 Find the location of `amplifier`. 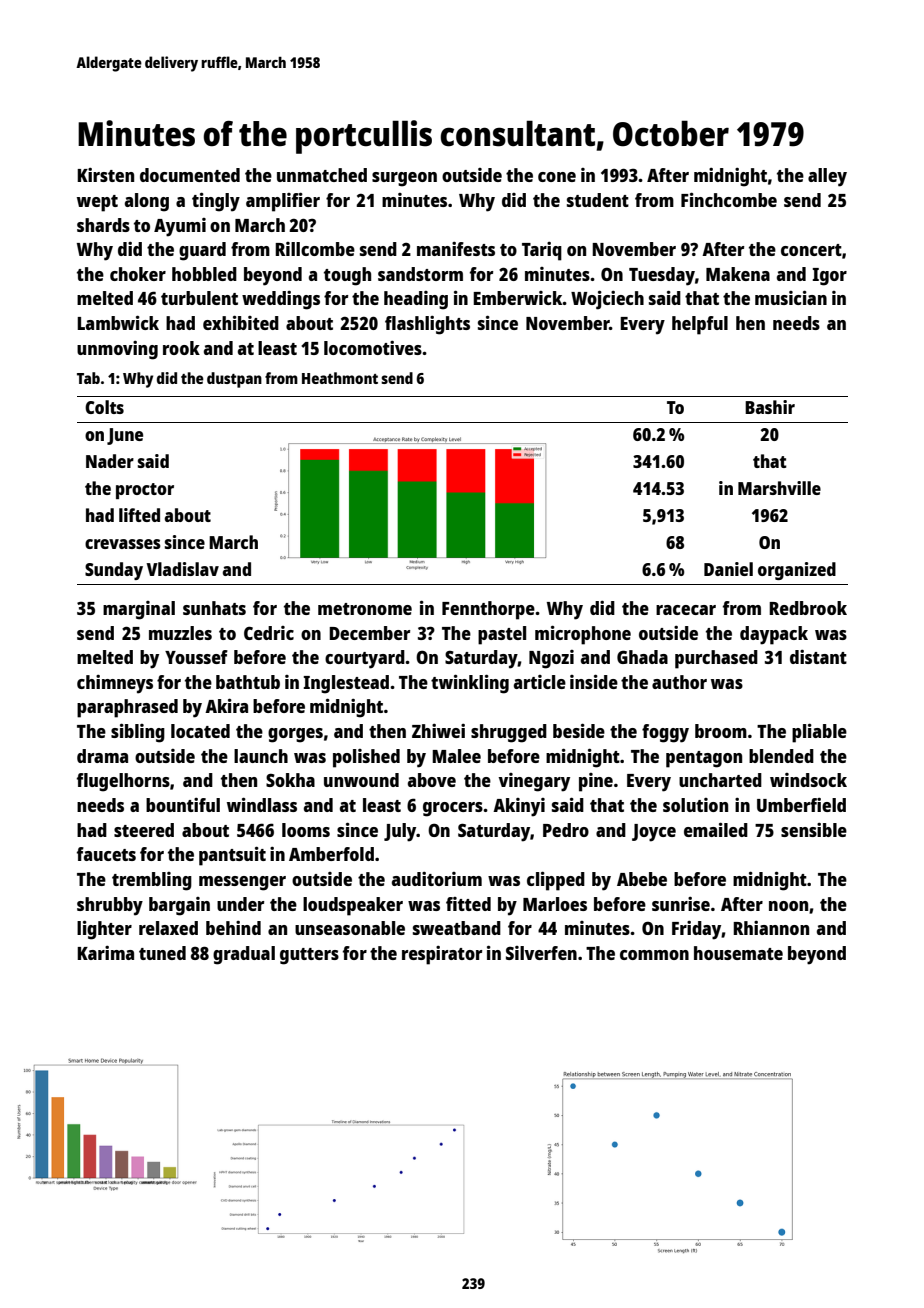

amplifier is located at coordinates (283, 202).
